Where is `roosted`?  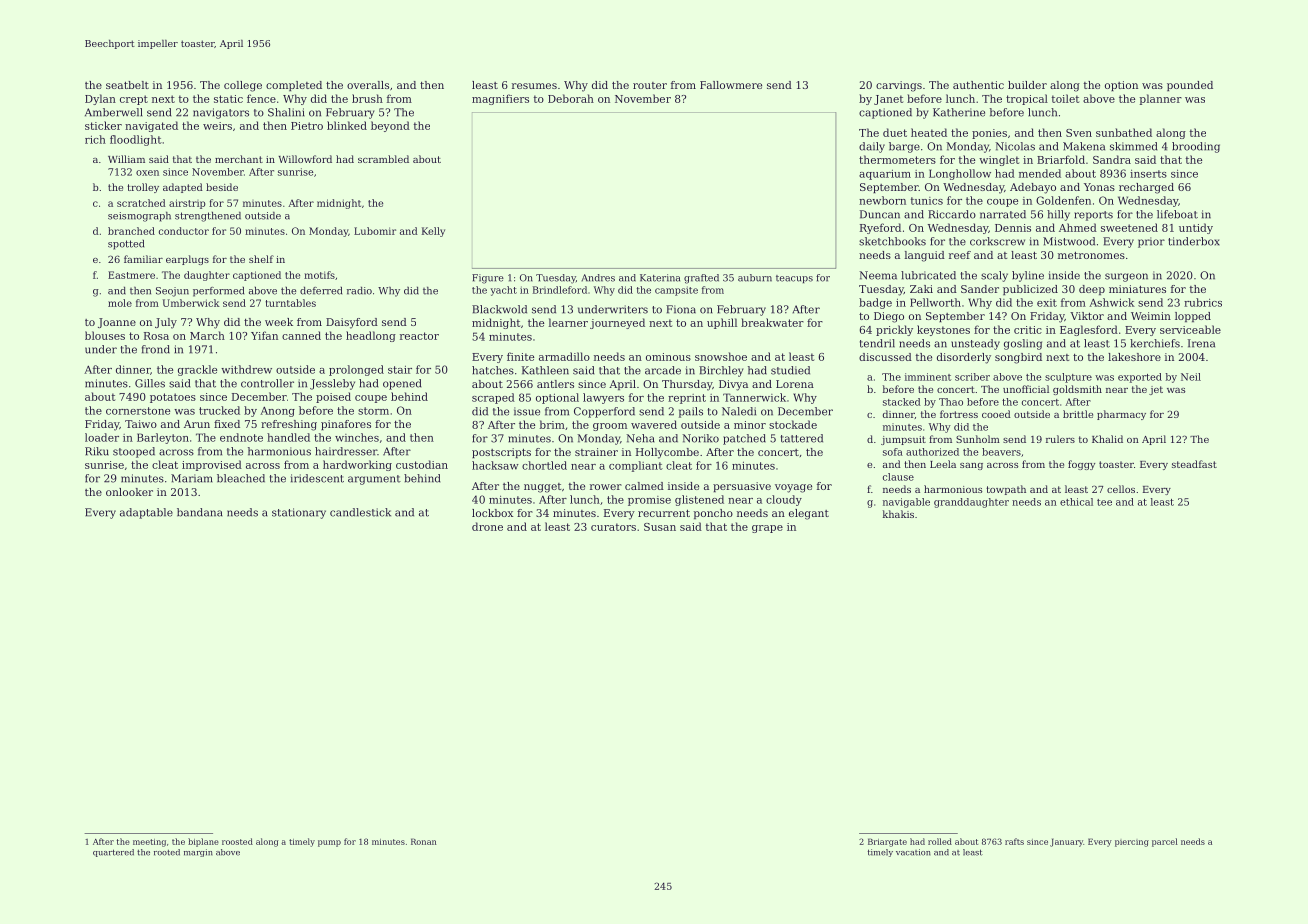 roosted is located at coordinates (237, 841).
